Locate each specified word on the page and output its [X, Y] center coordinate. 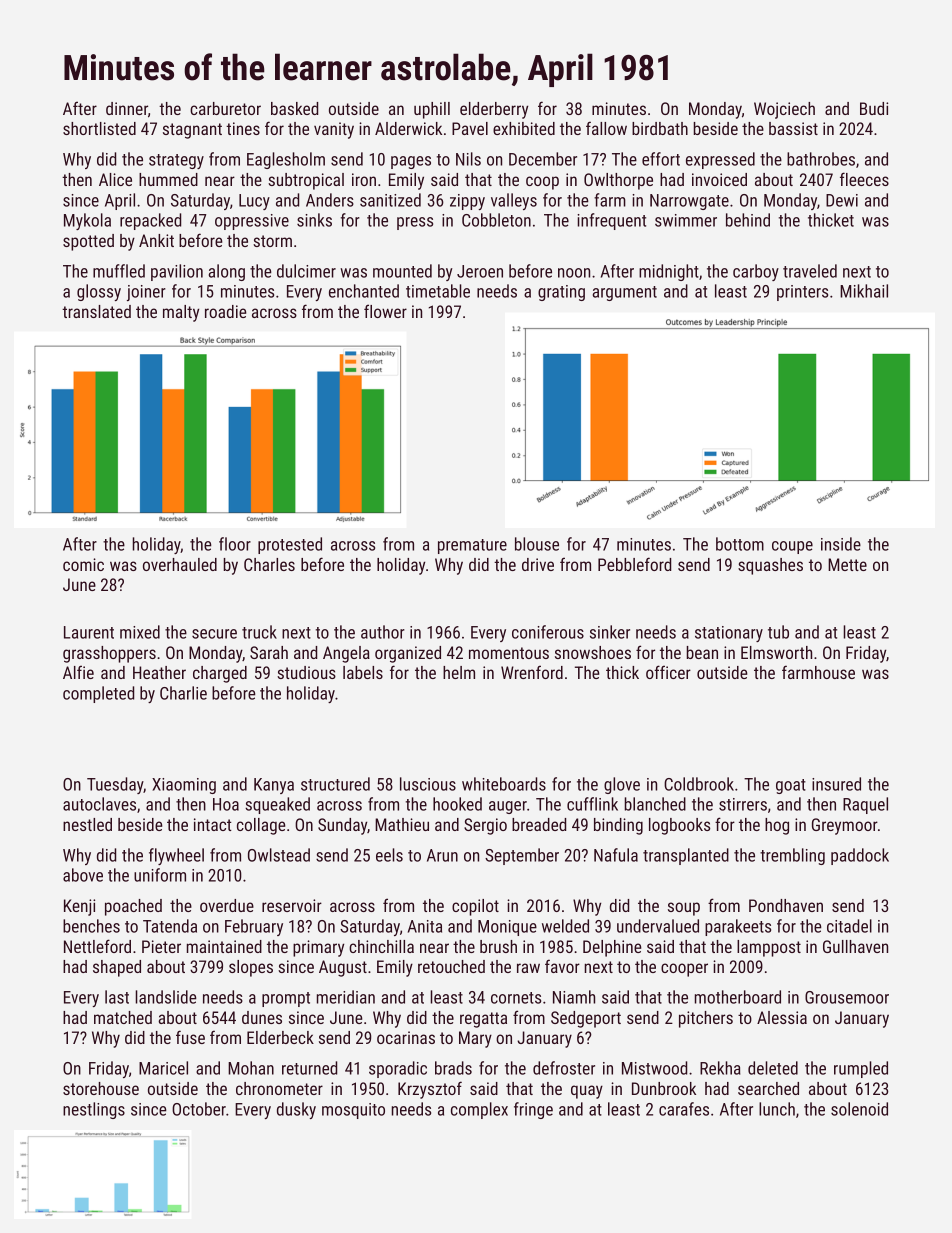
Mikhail [864, 291]
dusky [296, 1110]
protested [290, 545]
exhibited [524, 128]
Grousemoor [847, 997]
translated [96, 311]
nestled [87, 824]
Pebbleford [634, 564]
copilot [475, 907]
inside [841, 544]
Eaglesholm [286, 160]
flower [385, 311]
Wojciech [784, 110]
